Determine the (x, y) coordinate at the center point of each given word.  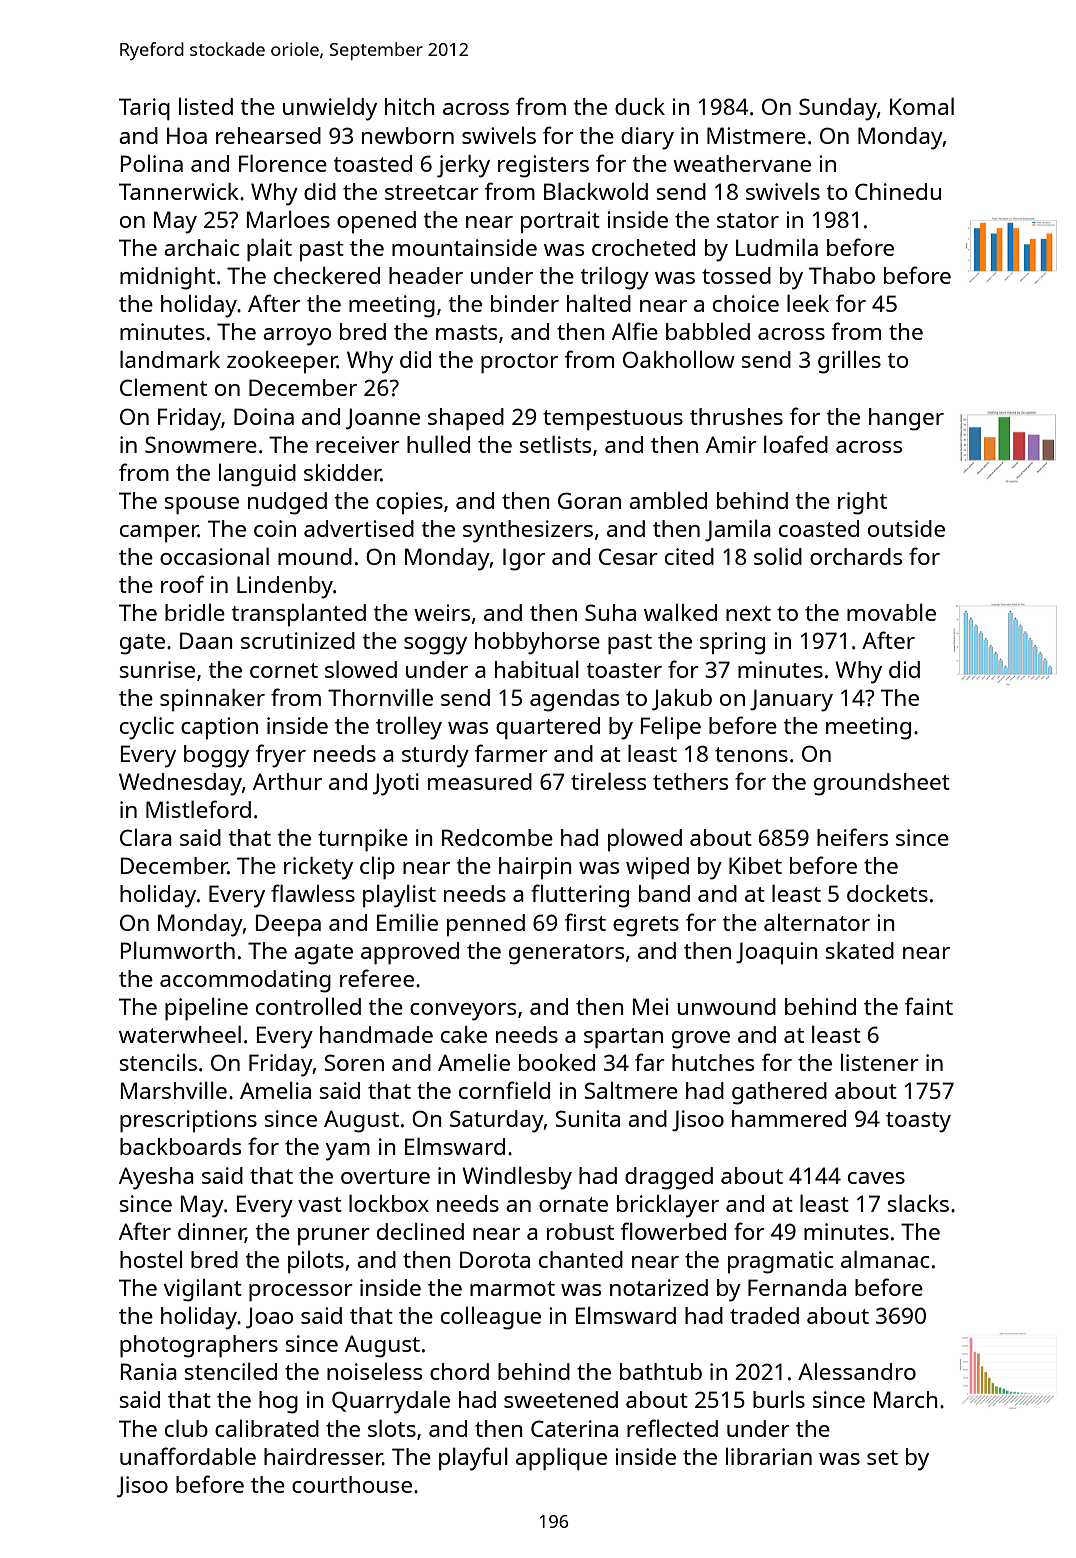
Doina (264, 416)
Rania (149, 1371)
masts (467, 332)
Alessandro (857, 1371)
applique (561, 1458)
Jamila (738, 530)
